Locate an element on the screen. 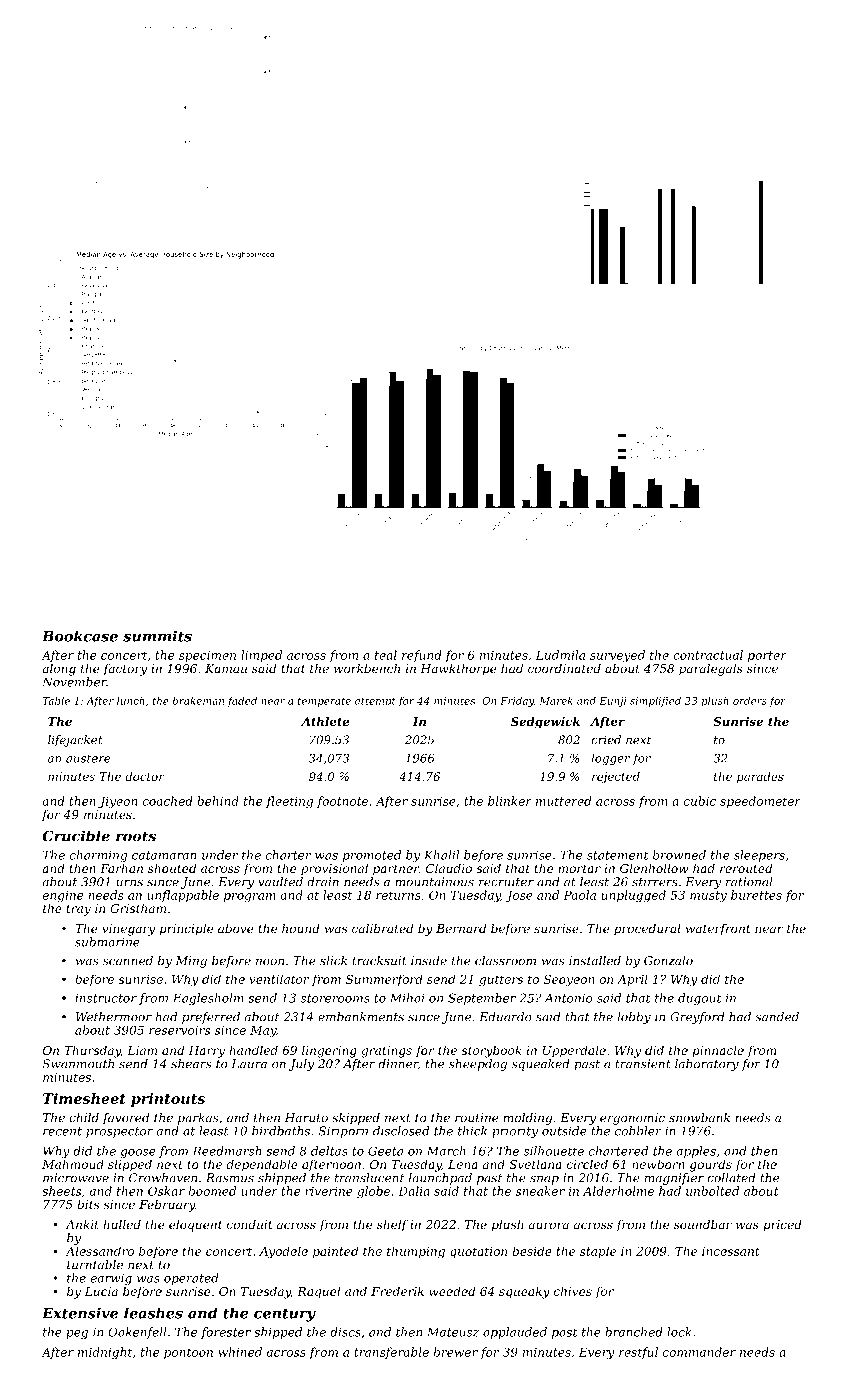 This screenshot has height=1400, width=849. instructor is located at coordinates (106, 998).
